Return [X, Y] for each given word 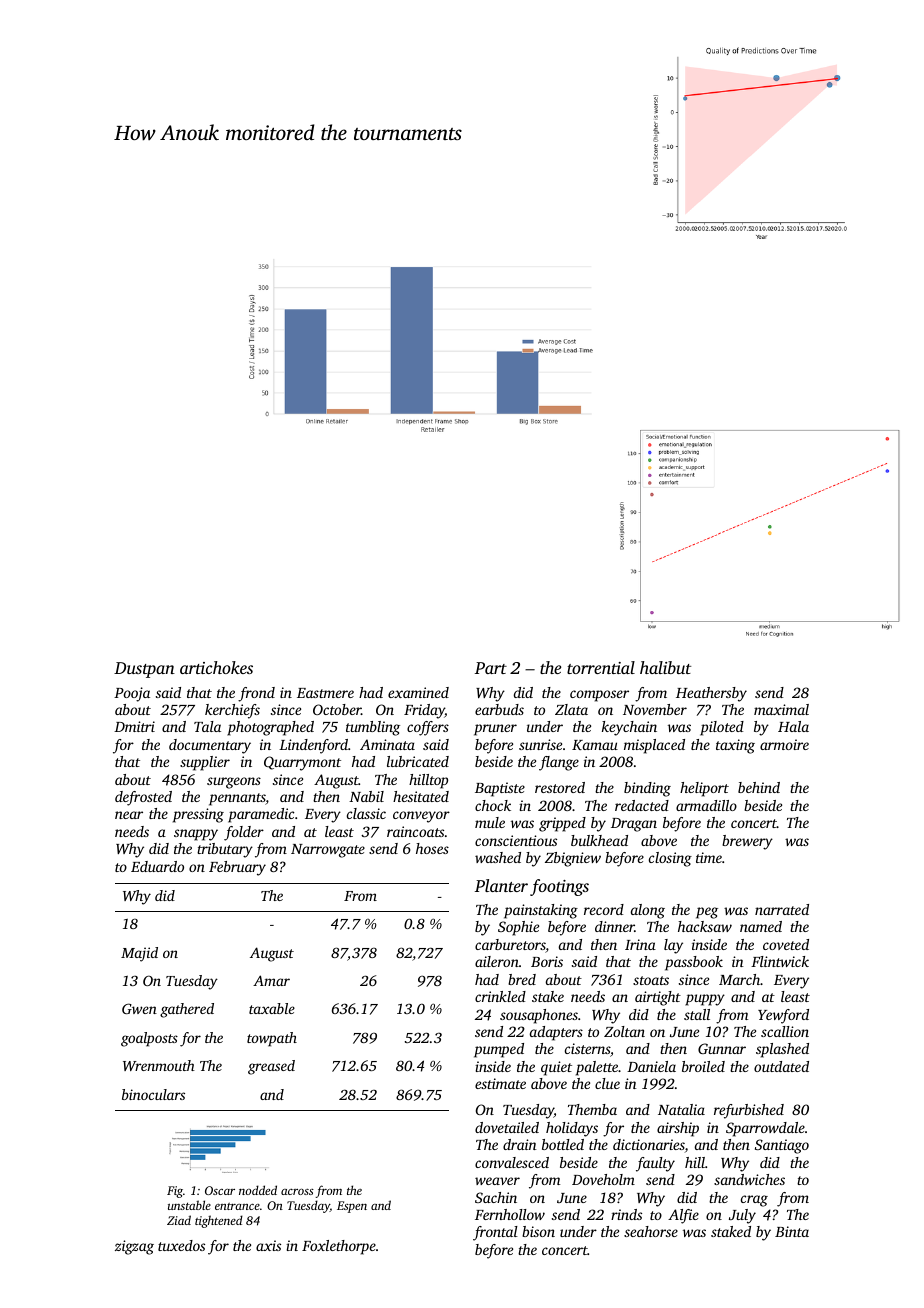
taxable [272, 1008]
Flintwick [780, 961]
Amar [271, 980]
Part [491, 668]
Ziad [179, 1220]
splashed [782, 1050]
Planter [501, 885]
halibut [665, 667]
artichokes [216, 667]
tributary [225, 850]
